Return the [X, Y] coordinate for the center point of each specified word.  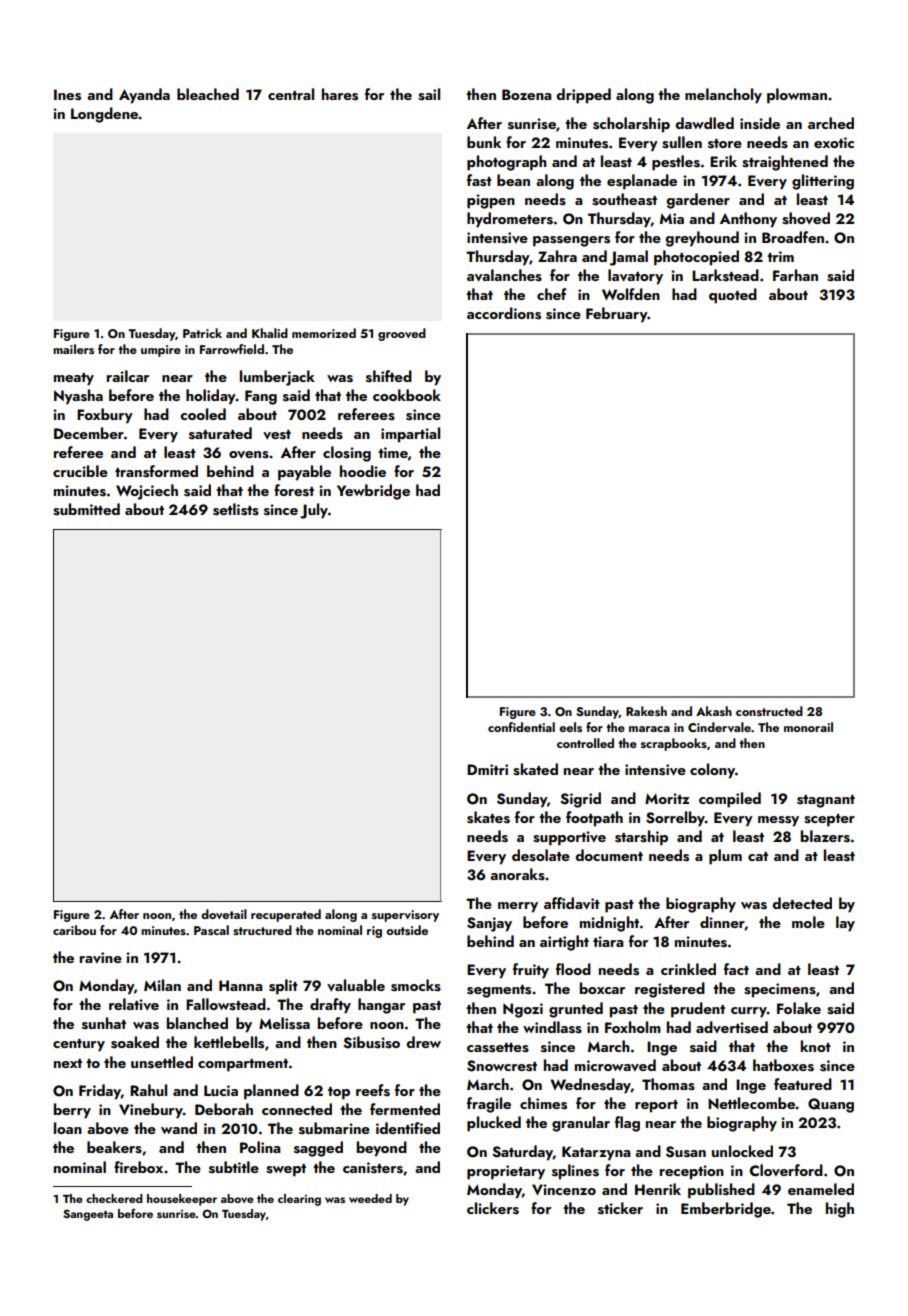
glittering [823, 182]
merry [518, 907]
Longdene [105, 115]
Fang [261, 397]
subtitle [234, 1167]
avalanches [504, 275]
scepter [829, 820]
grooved [402, 334]
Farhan [795, 275]
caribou [74, 930]
